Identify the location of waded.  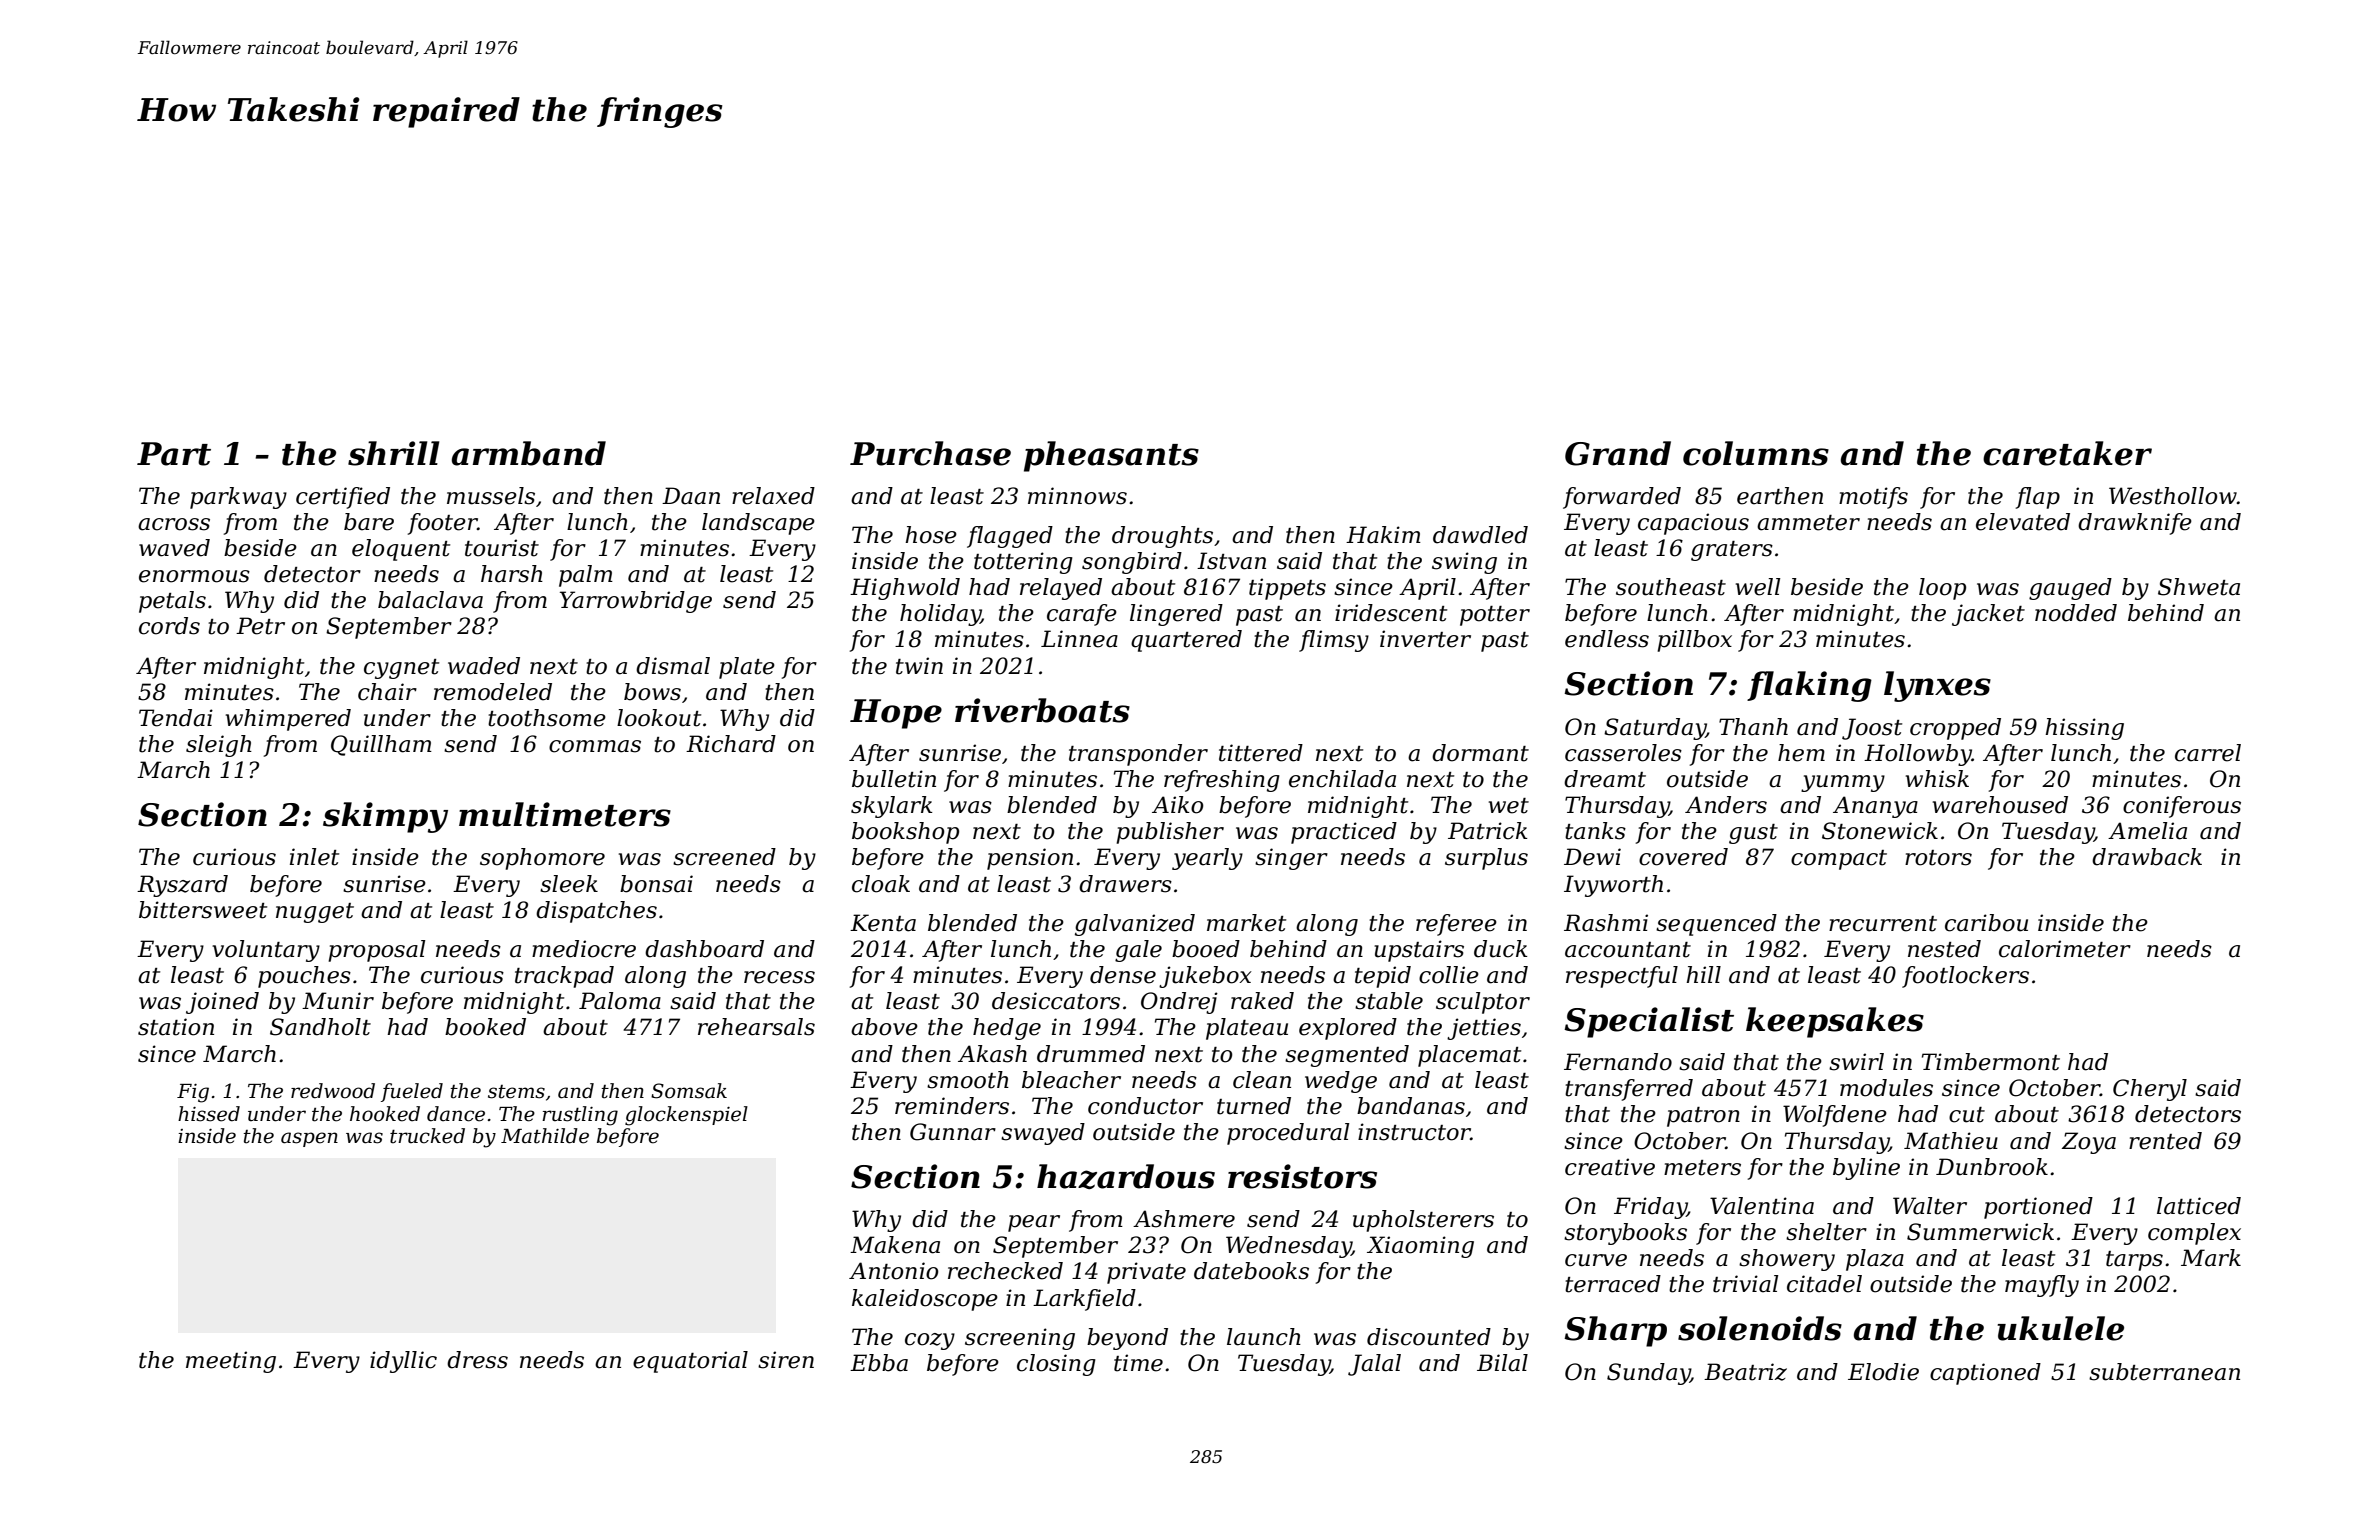
(484, 666).
